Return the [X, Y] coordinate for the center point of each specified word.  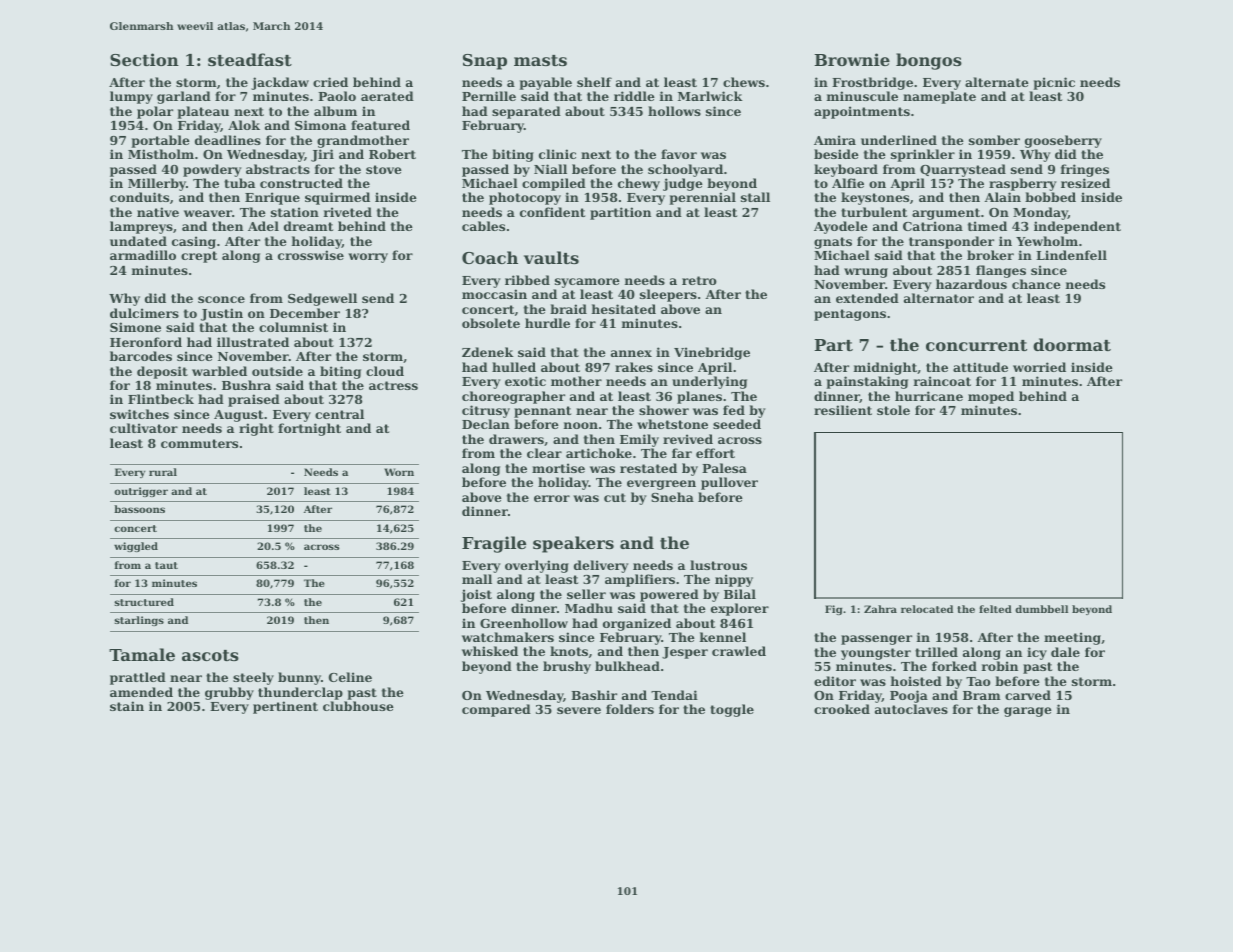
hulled [514, 367]
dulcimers [144, 313]
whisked [490, 651]
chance [1036, 284]
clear [544, 453]
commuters [199, 443]
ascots [210, 655]
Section [144, 59]
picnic [1054, 83]
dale [1065, 652]
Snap [485, 62]
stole [893, 410]
